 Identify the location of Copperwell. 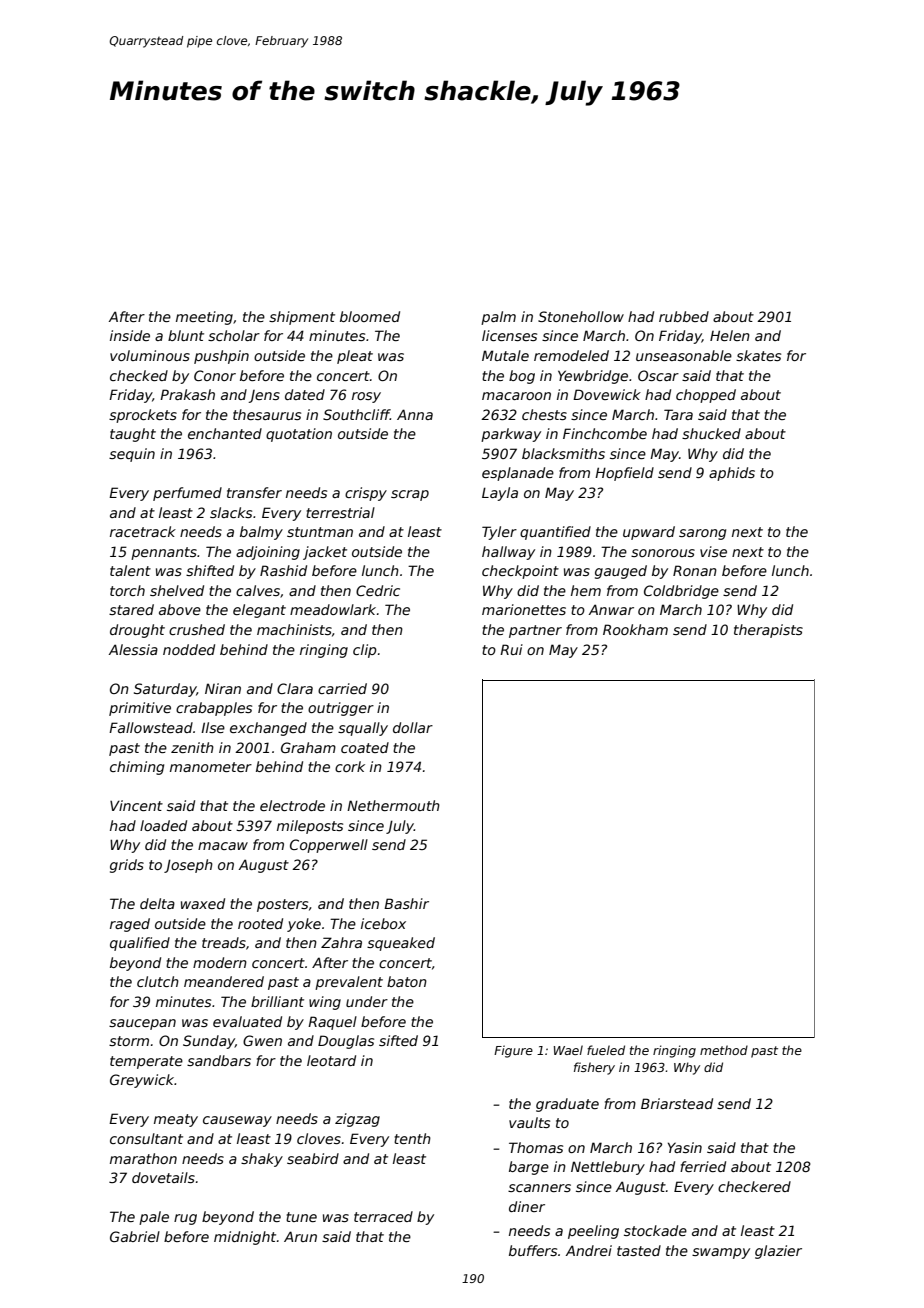
(329, 846).
